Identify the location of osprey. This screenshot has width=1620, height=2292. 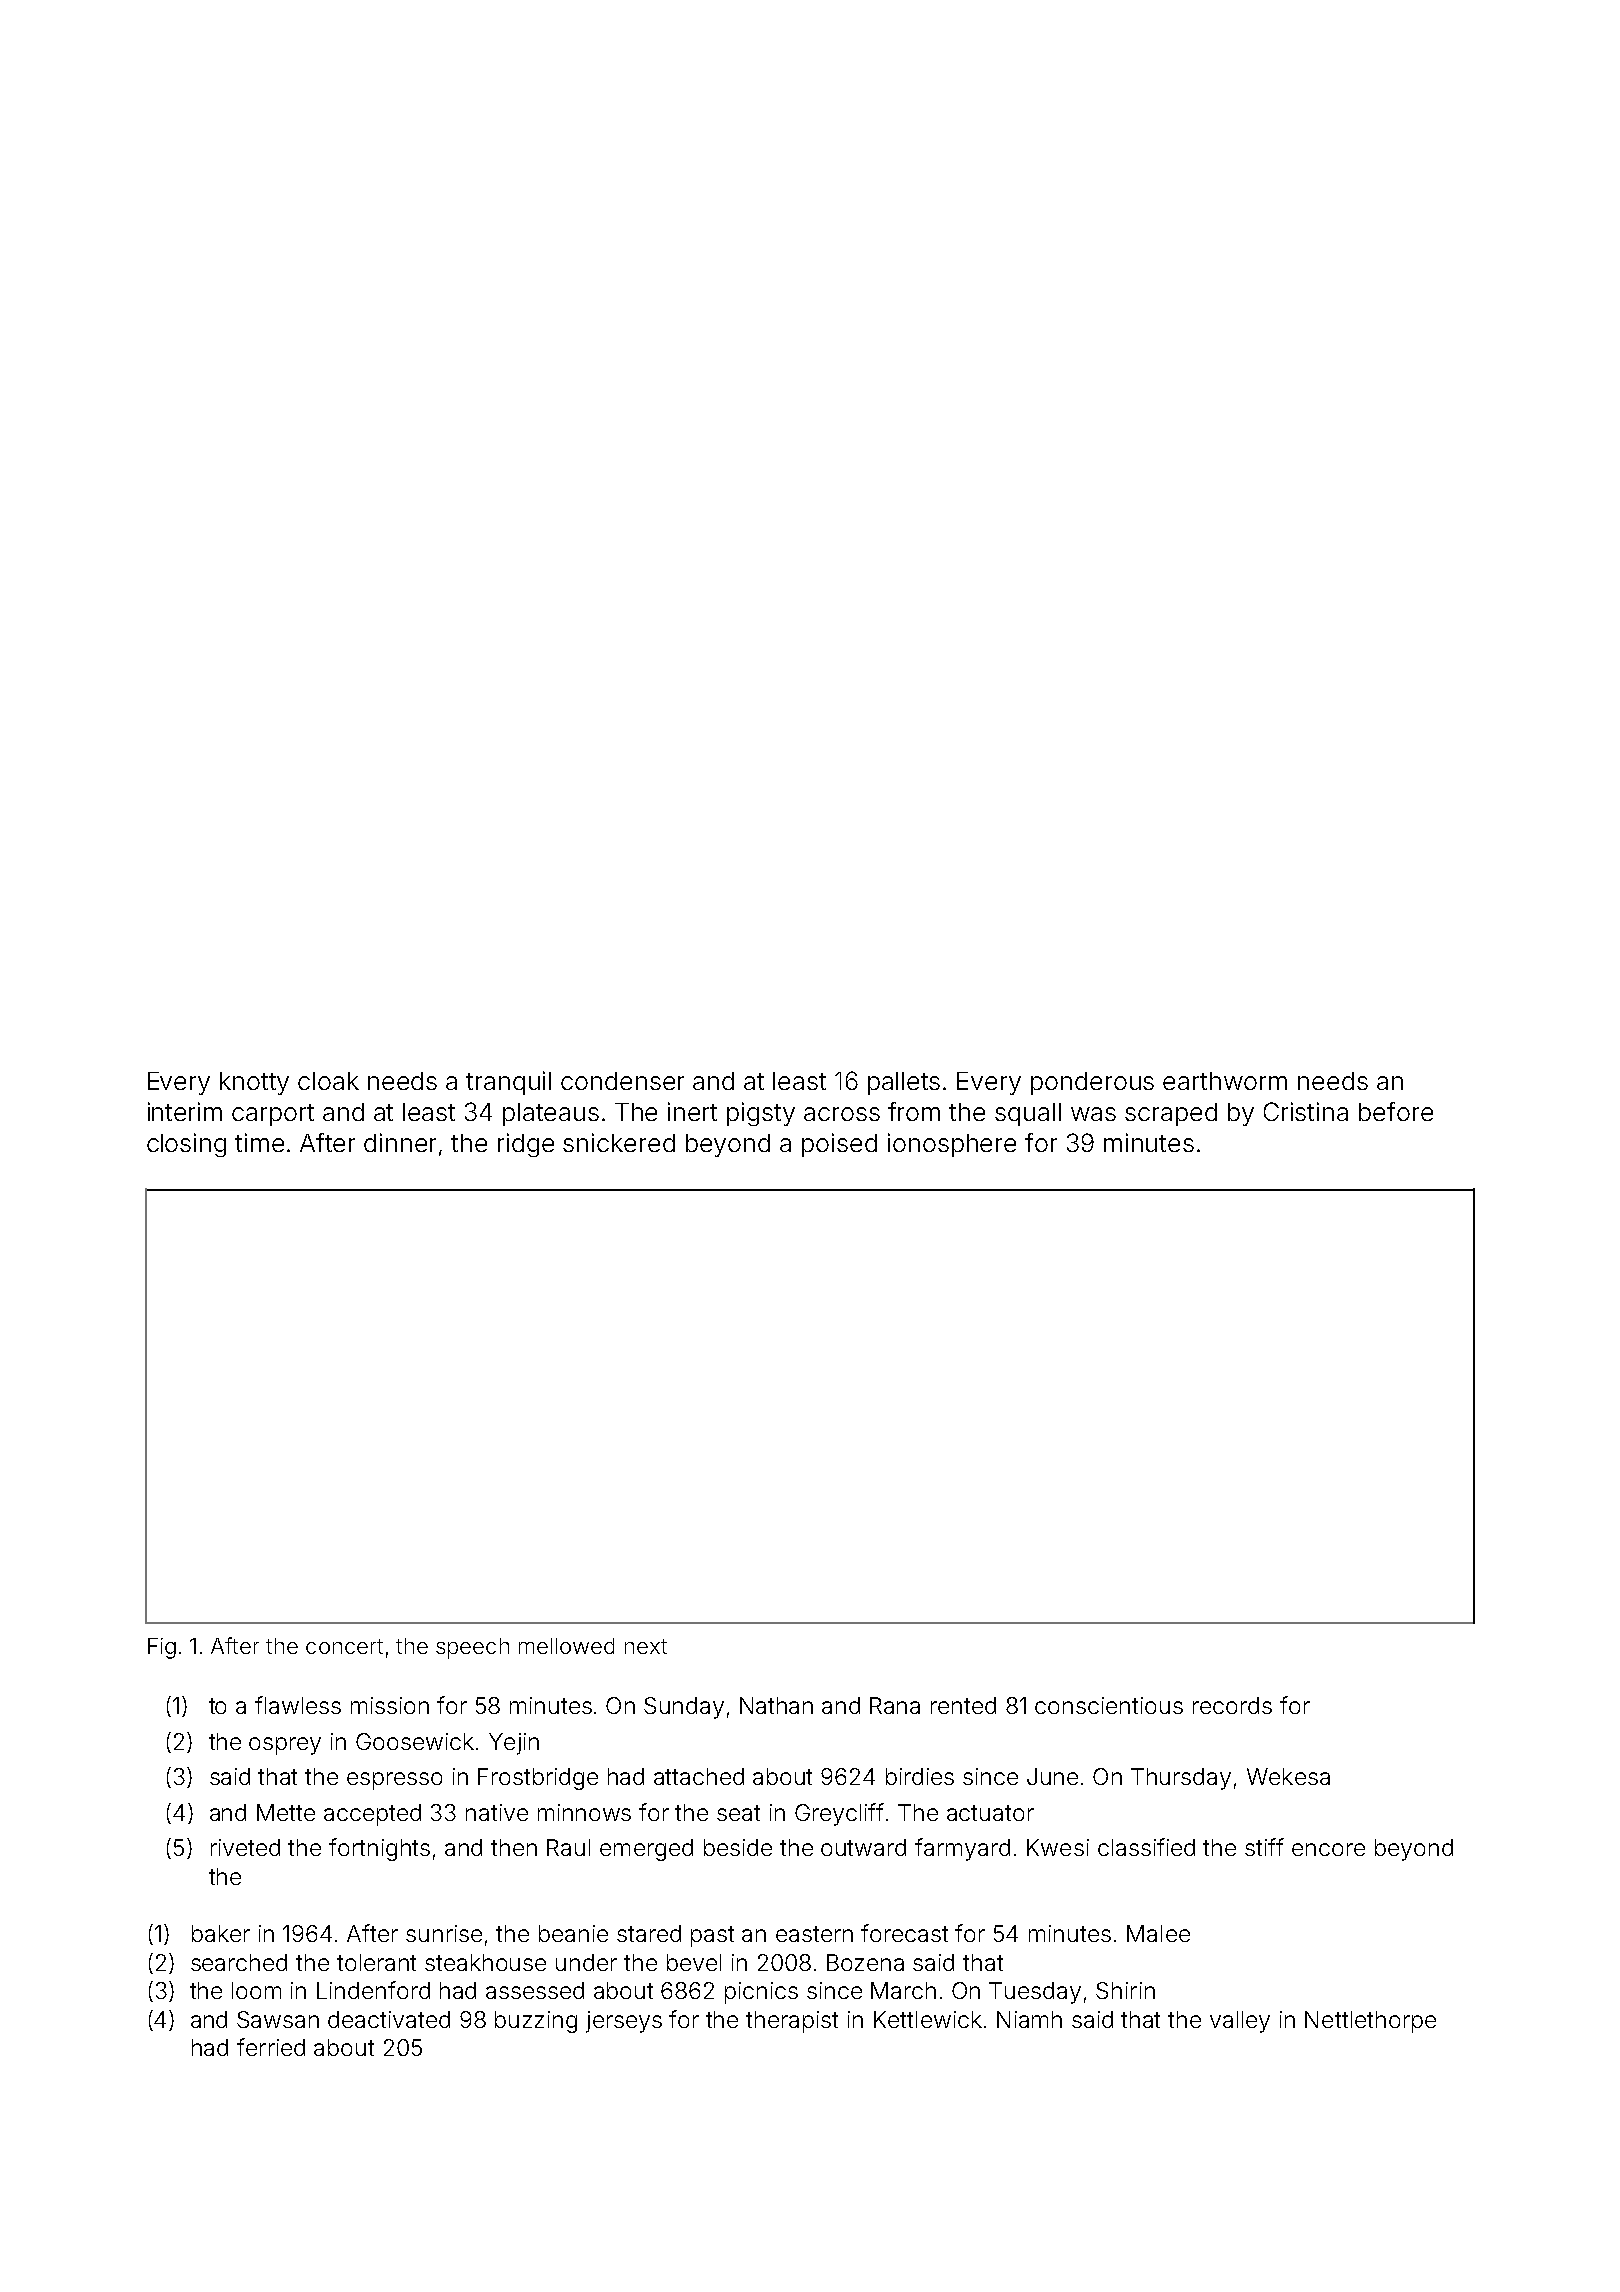
(285, 1746).
